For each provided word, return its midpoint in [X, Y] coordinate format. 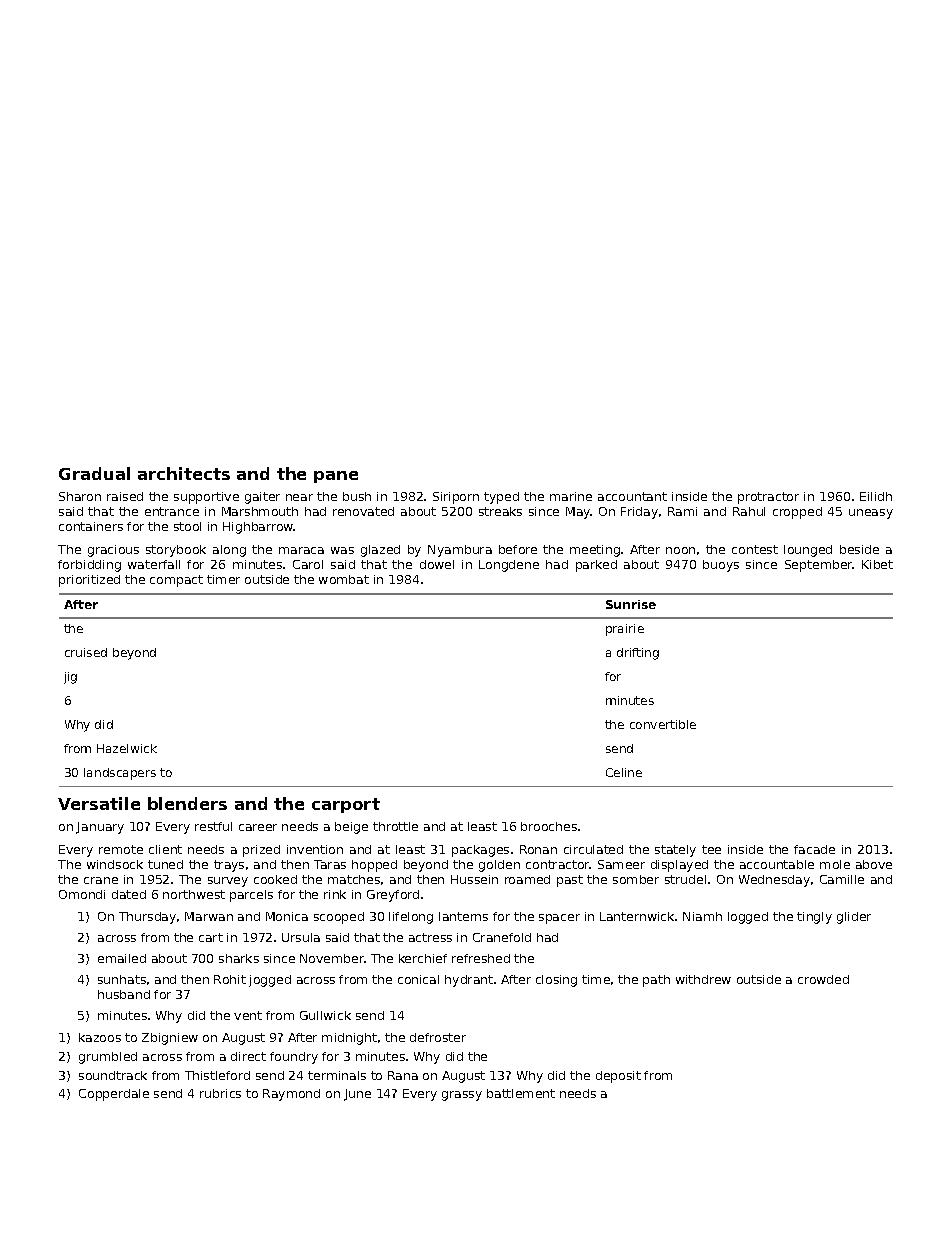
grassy [462, 1096]
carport [346, 805]
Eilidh [876, 496]
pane [336, 477]
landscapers [120, 774]
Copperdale [114, 1095]
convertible [663, 724]
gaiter [262, 498]
